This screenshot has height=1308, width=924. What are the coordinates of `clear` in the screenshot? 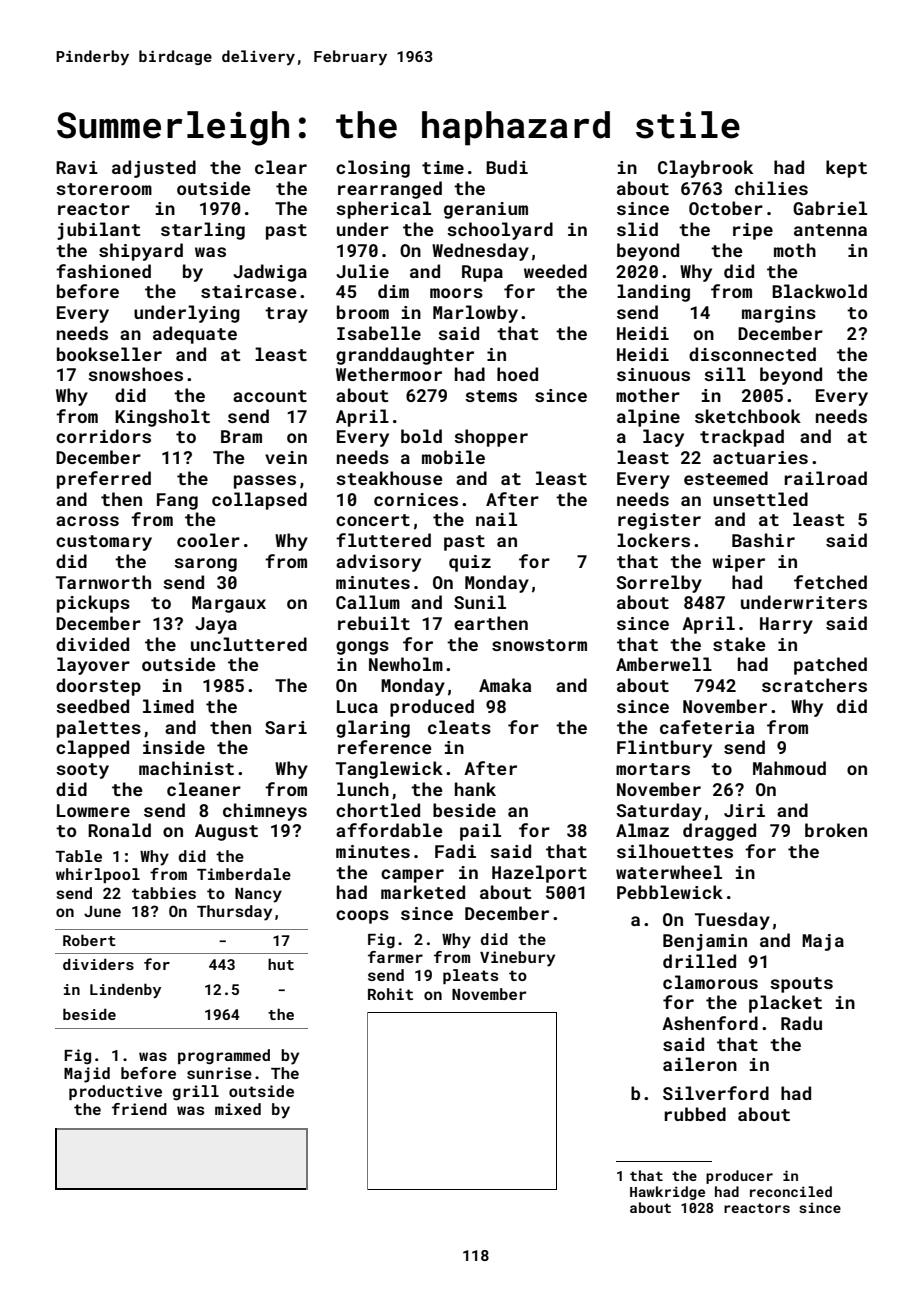 It's located at (281, 167).
